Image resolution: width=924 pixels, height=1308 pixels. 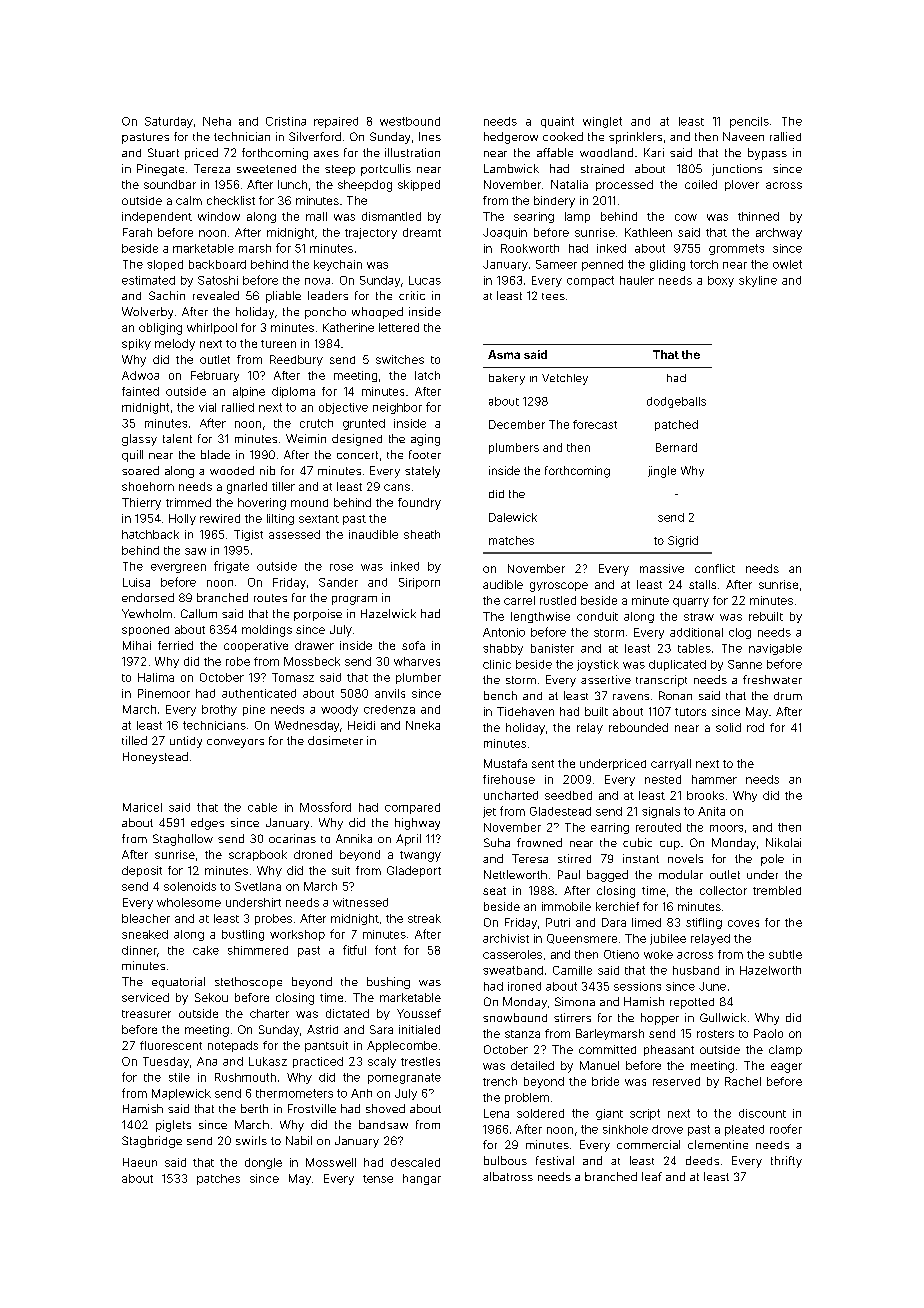 I want to click on brooks, so click(x=705, y=795).
